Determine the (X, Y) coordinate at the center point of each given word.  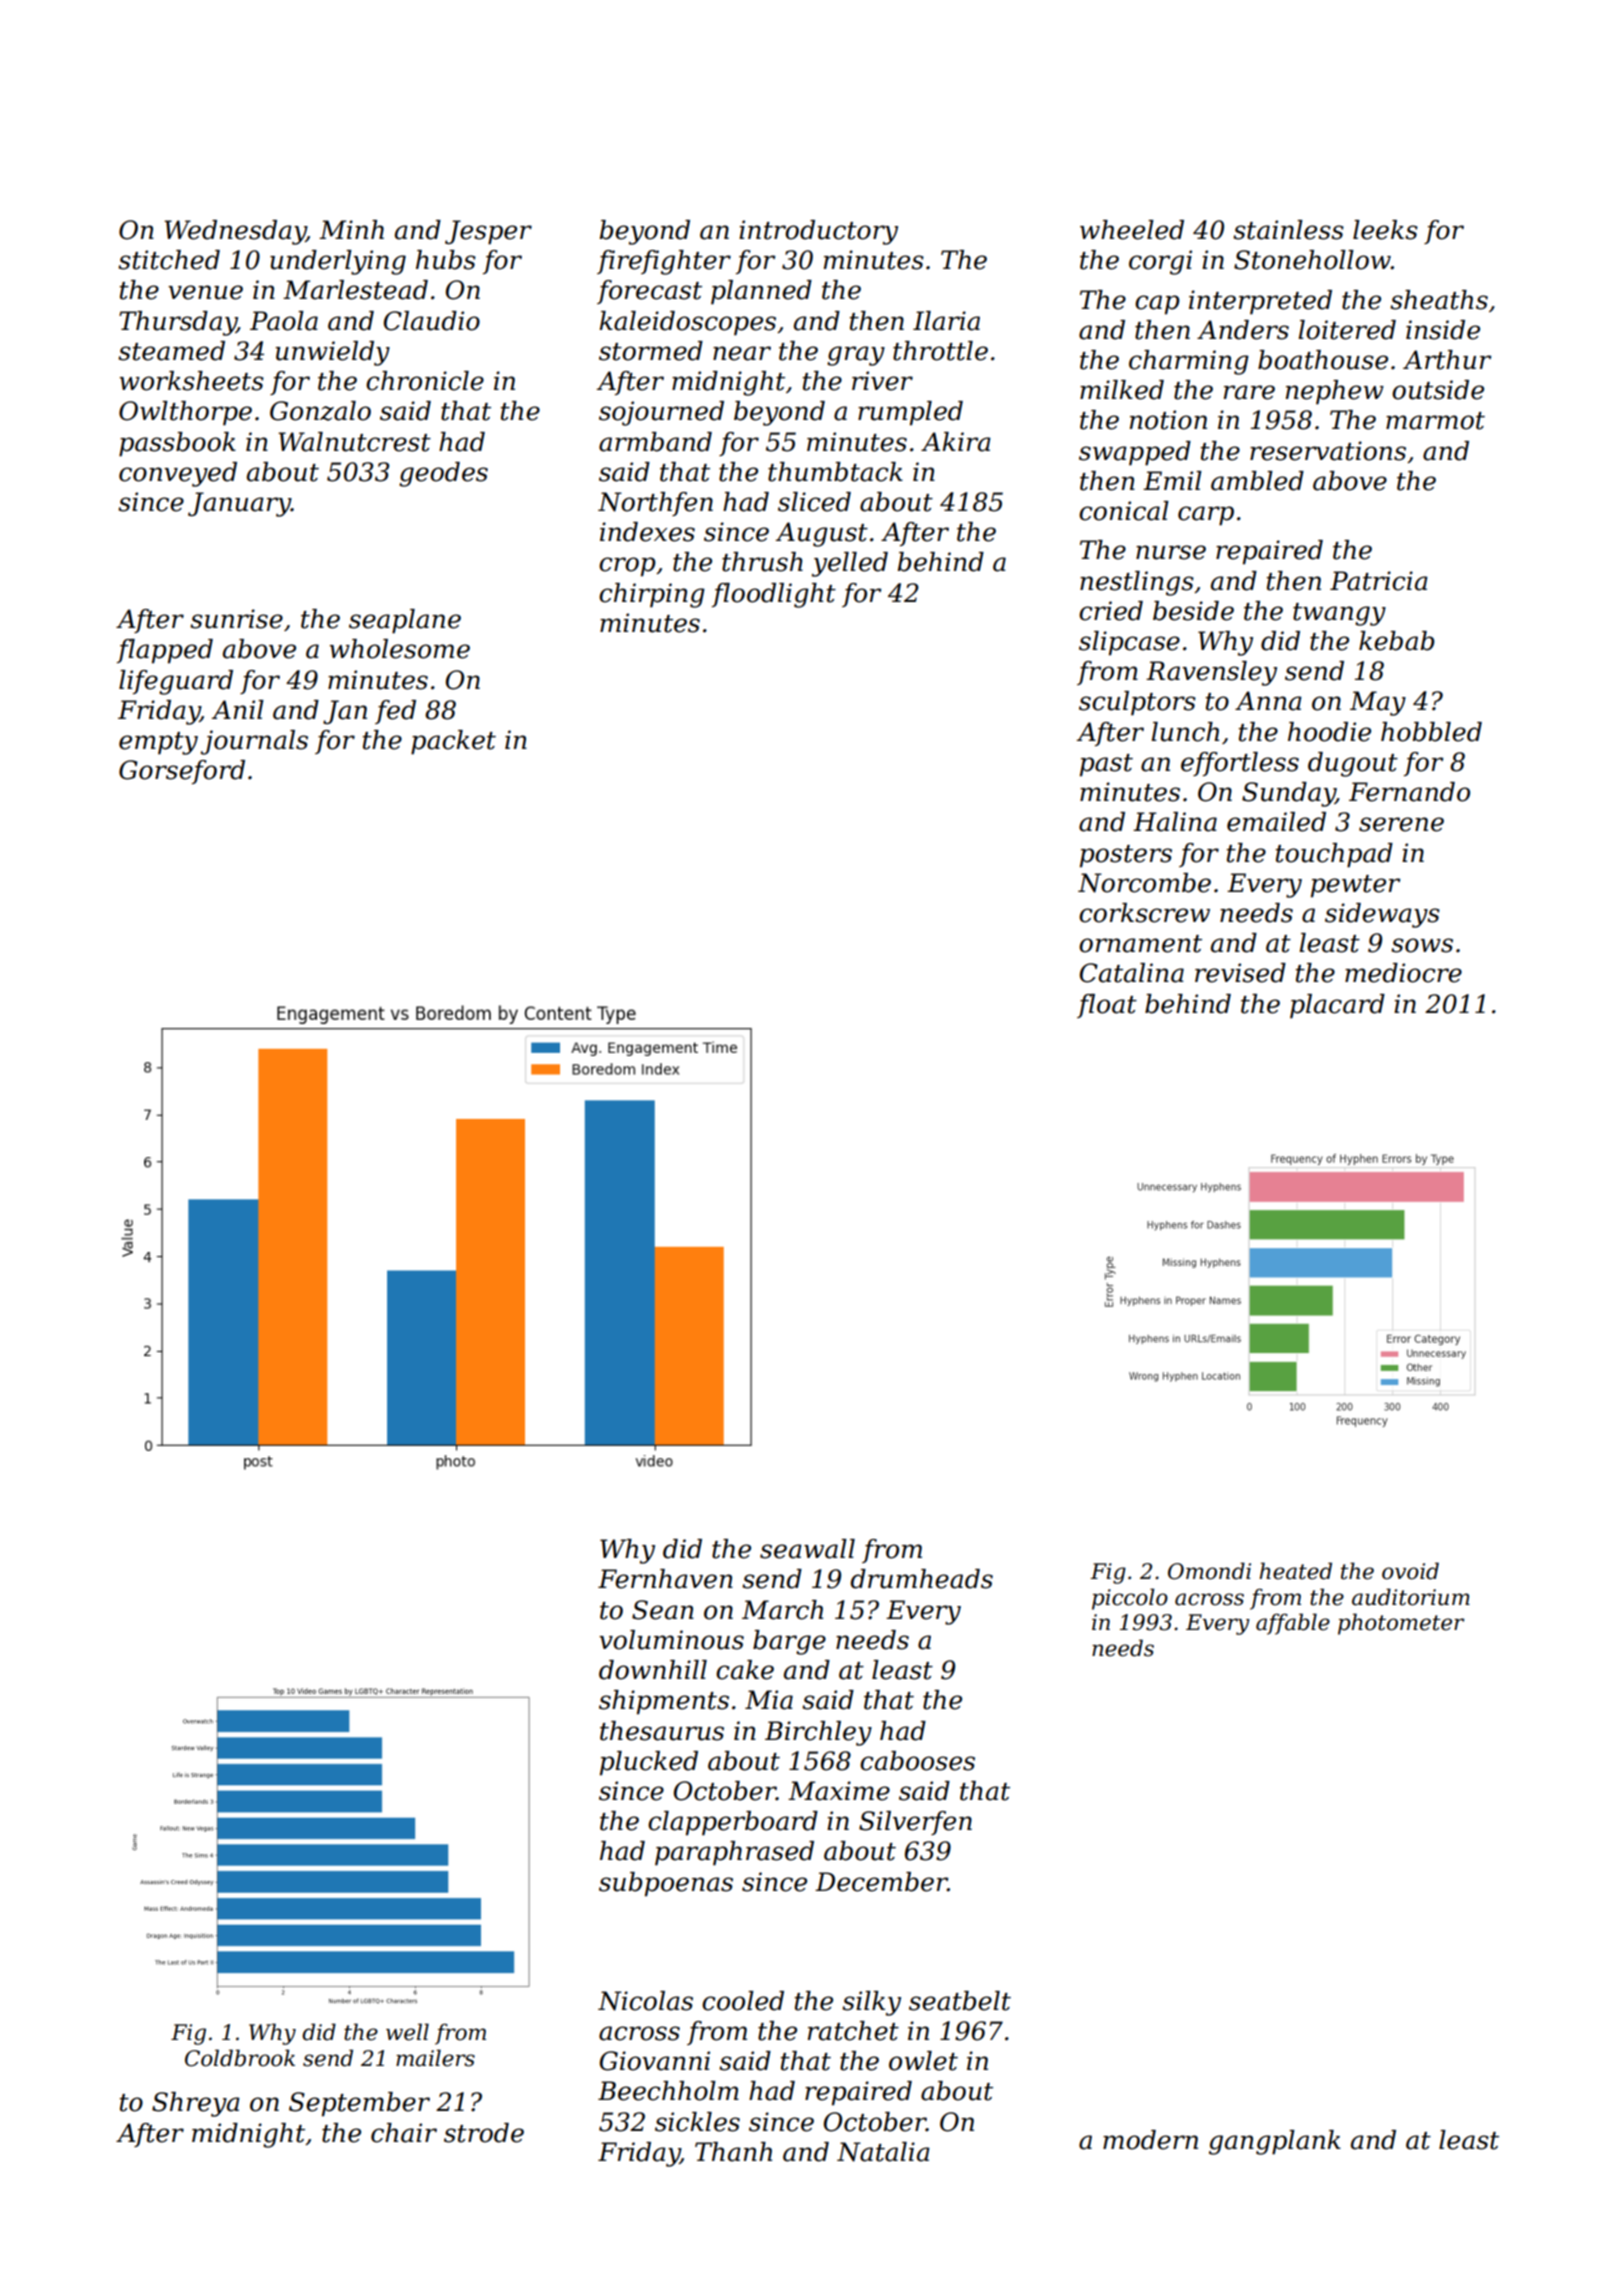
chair (404, 2133)
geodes (443, 474)
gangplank (1275, 2142)
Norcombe (1144, 883)
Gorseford (182, 772)
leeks (1385, 230)
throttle (940, 351)
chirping (652, 595)
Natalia (883, 2152)
